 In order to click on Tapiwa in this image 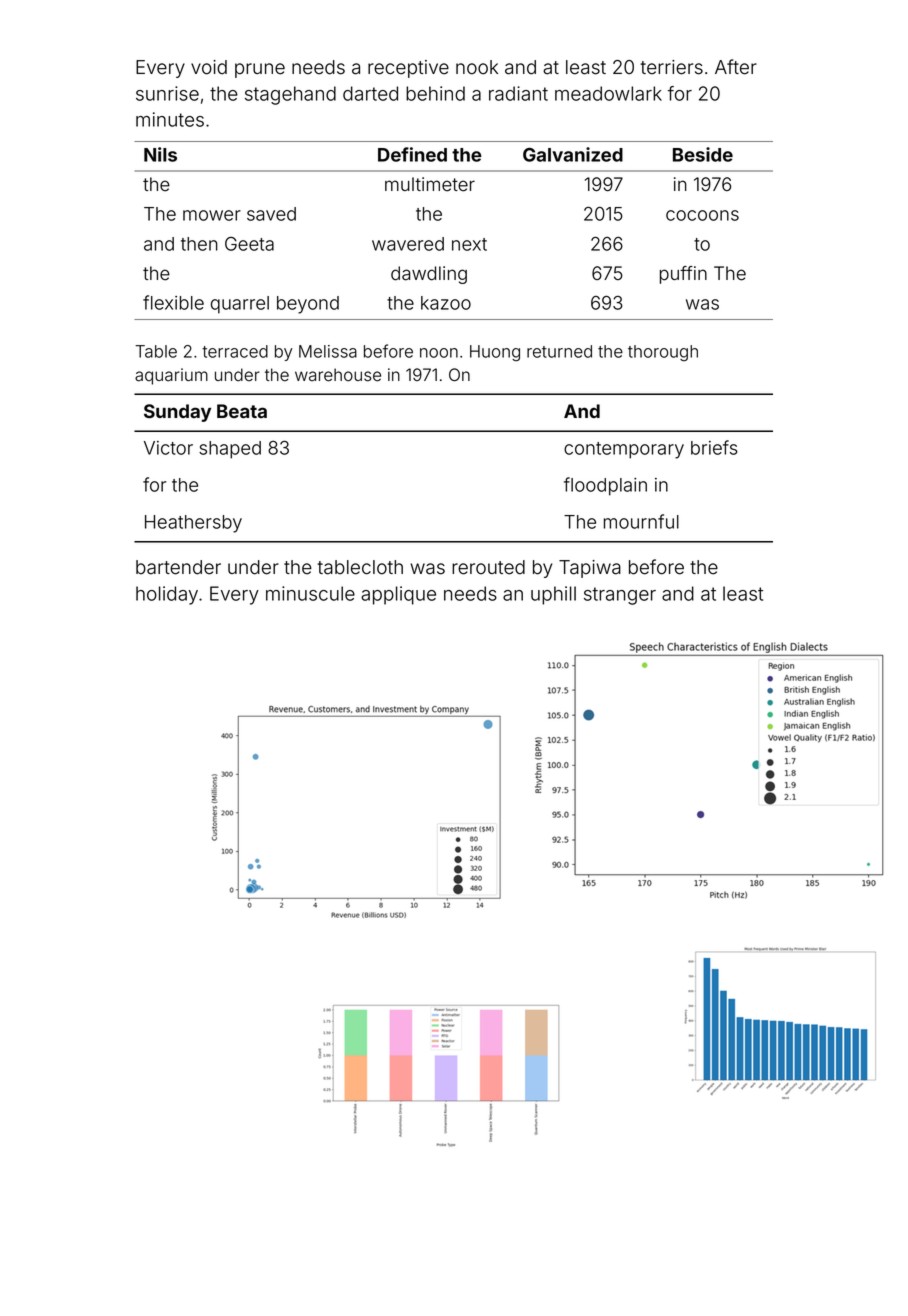, I will do `click(590, 569)`.
